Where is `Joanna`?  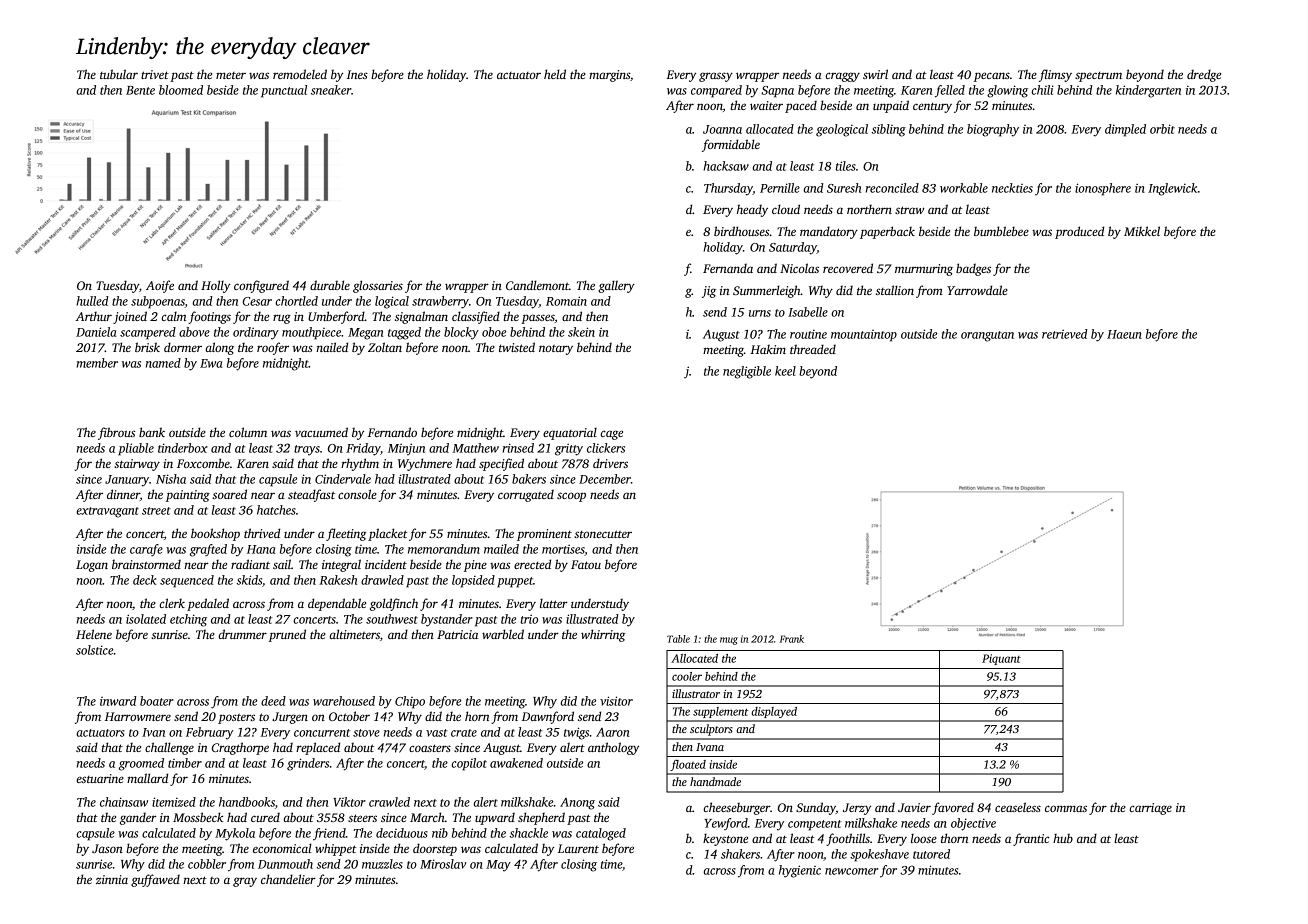 Joanna is located at coordinates (722, 129).
